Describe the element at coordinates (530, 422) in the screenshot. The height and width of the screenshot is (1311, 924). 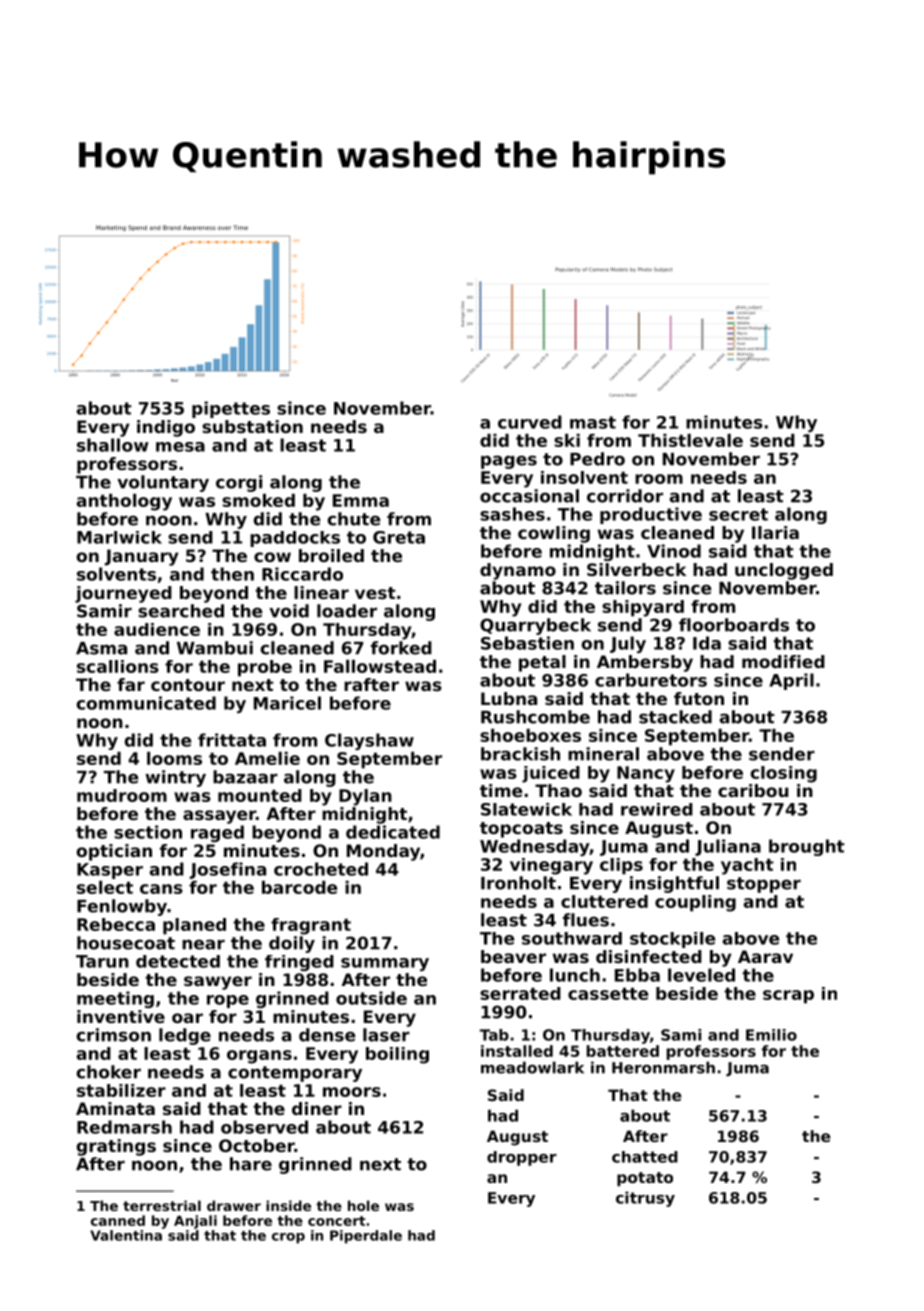
I see `curved` at that location.
